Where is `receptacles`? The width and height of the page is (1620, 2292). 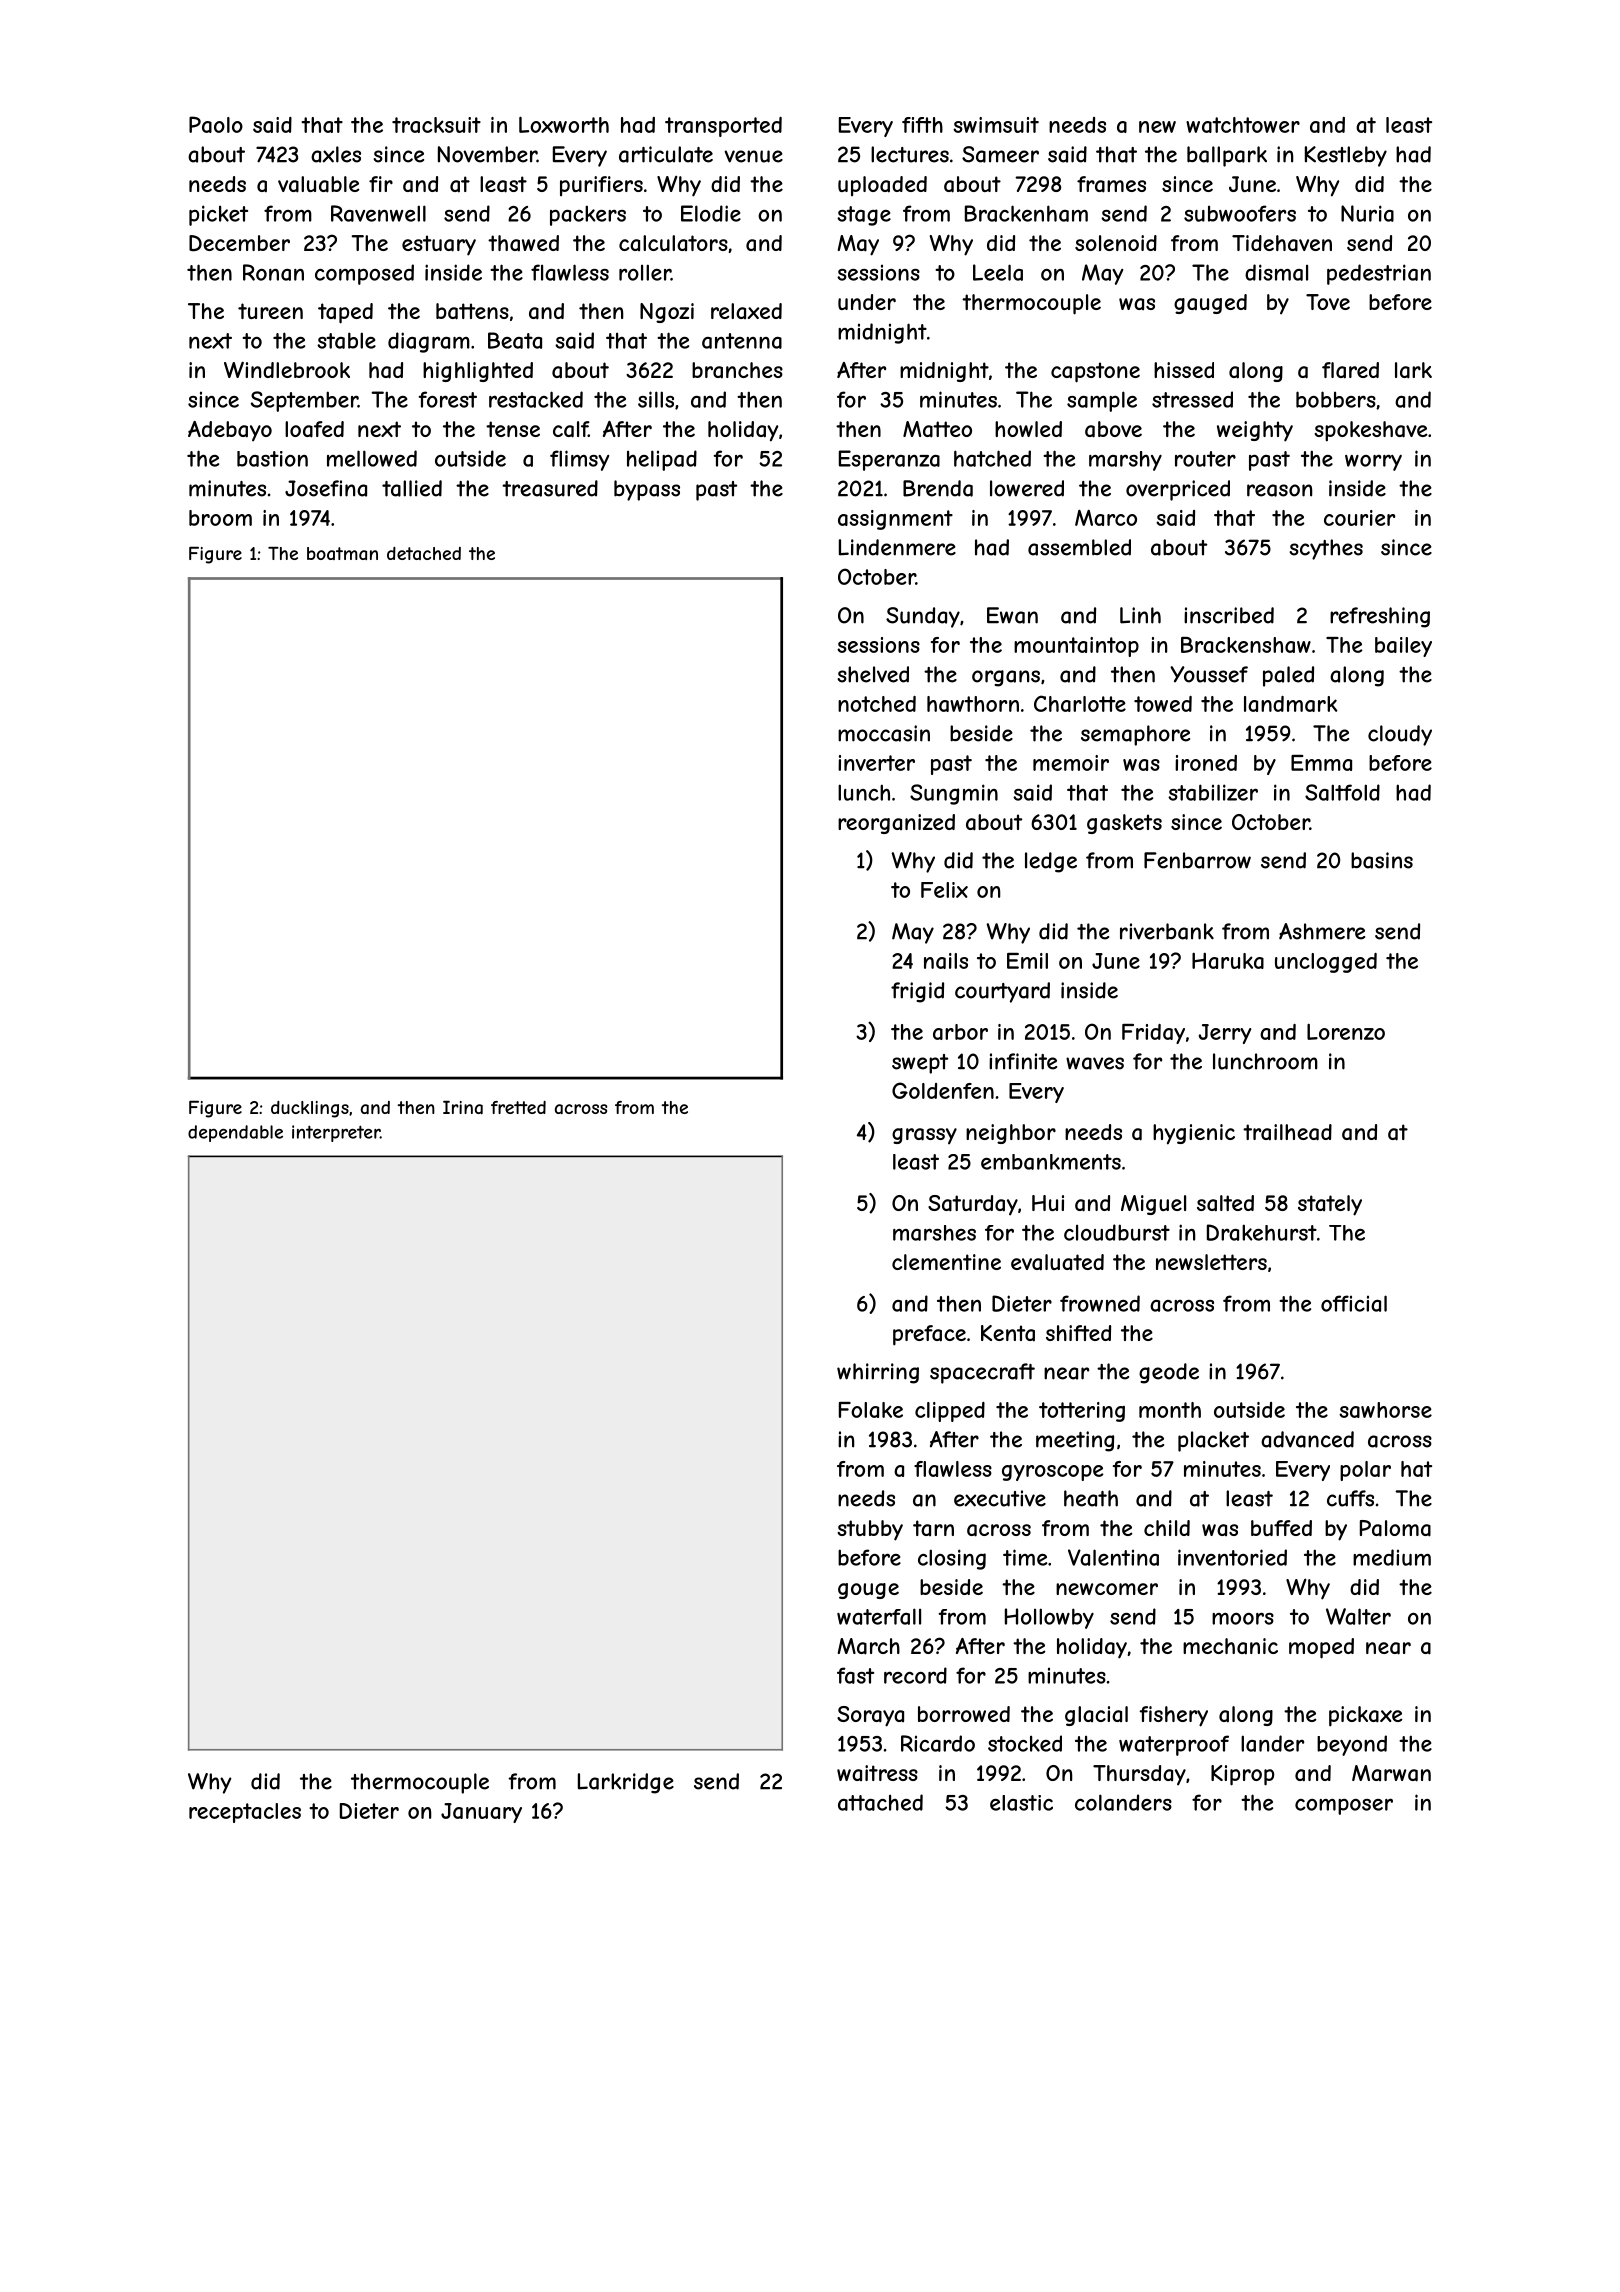 receptacles is located at coordinates (245, 1813).
